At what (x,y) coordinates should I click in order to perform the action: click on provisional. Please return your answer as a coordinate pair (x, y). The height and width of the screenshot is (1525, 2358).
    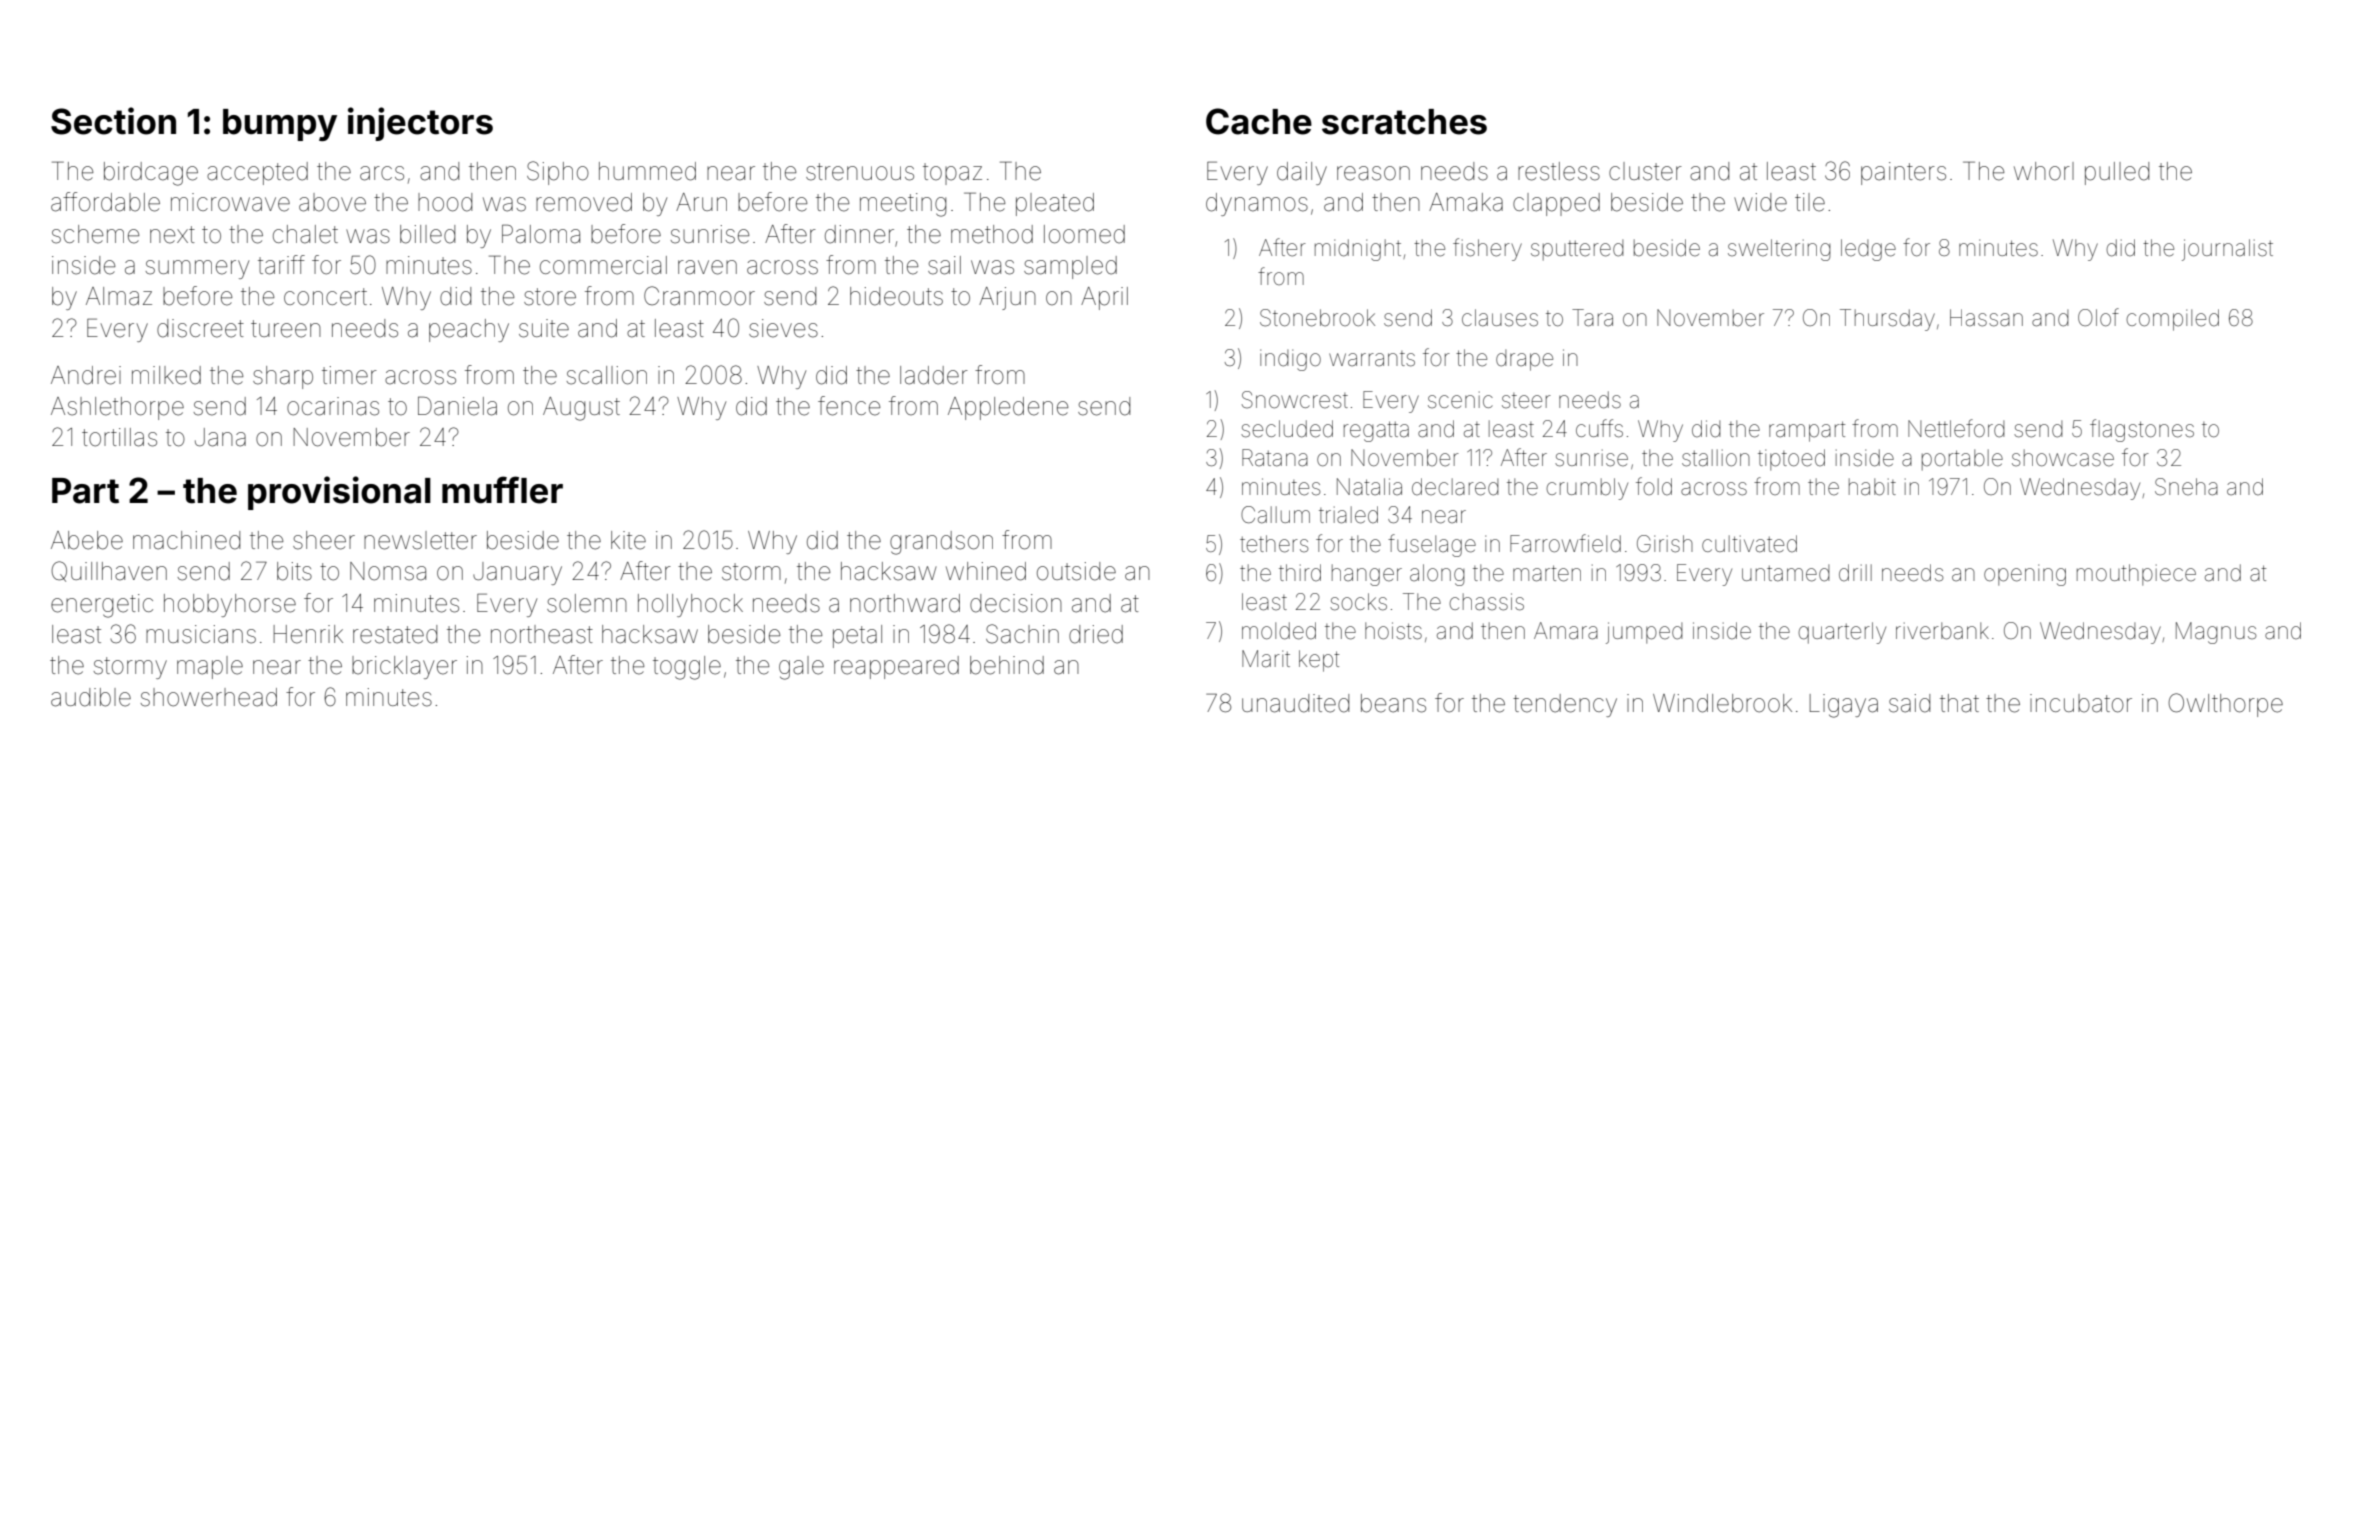
    Looking at the image, I should click on (339, 493).
